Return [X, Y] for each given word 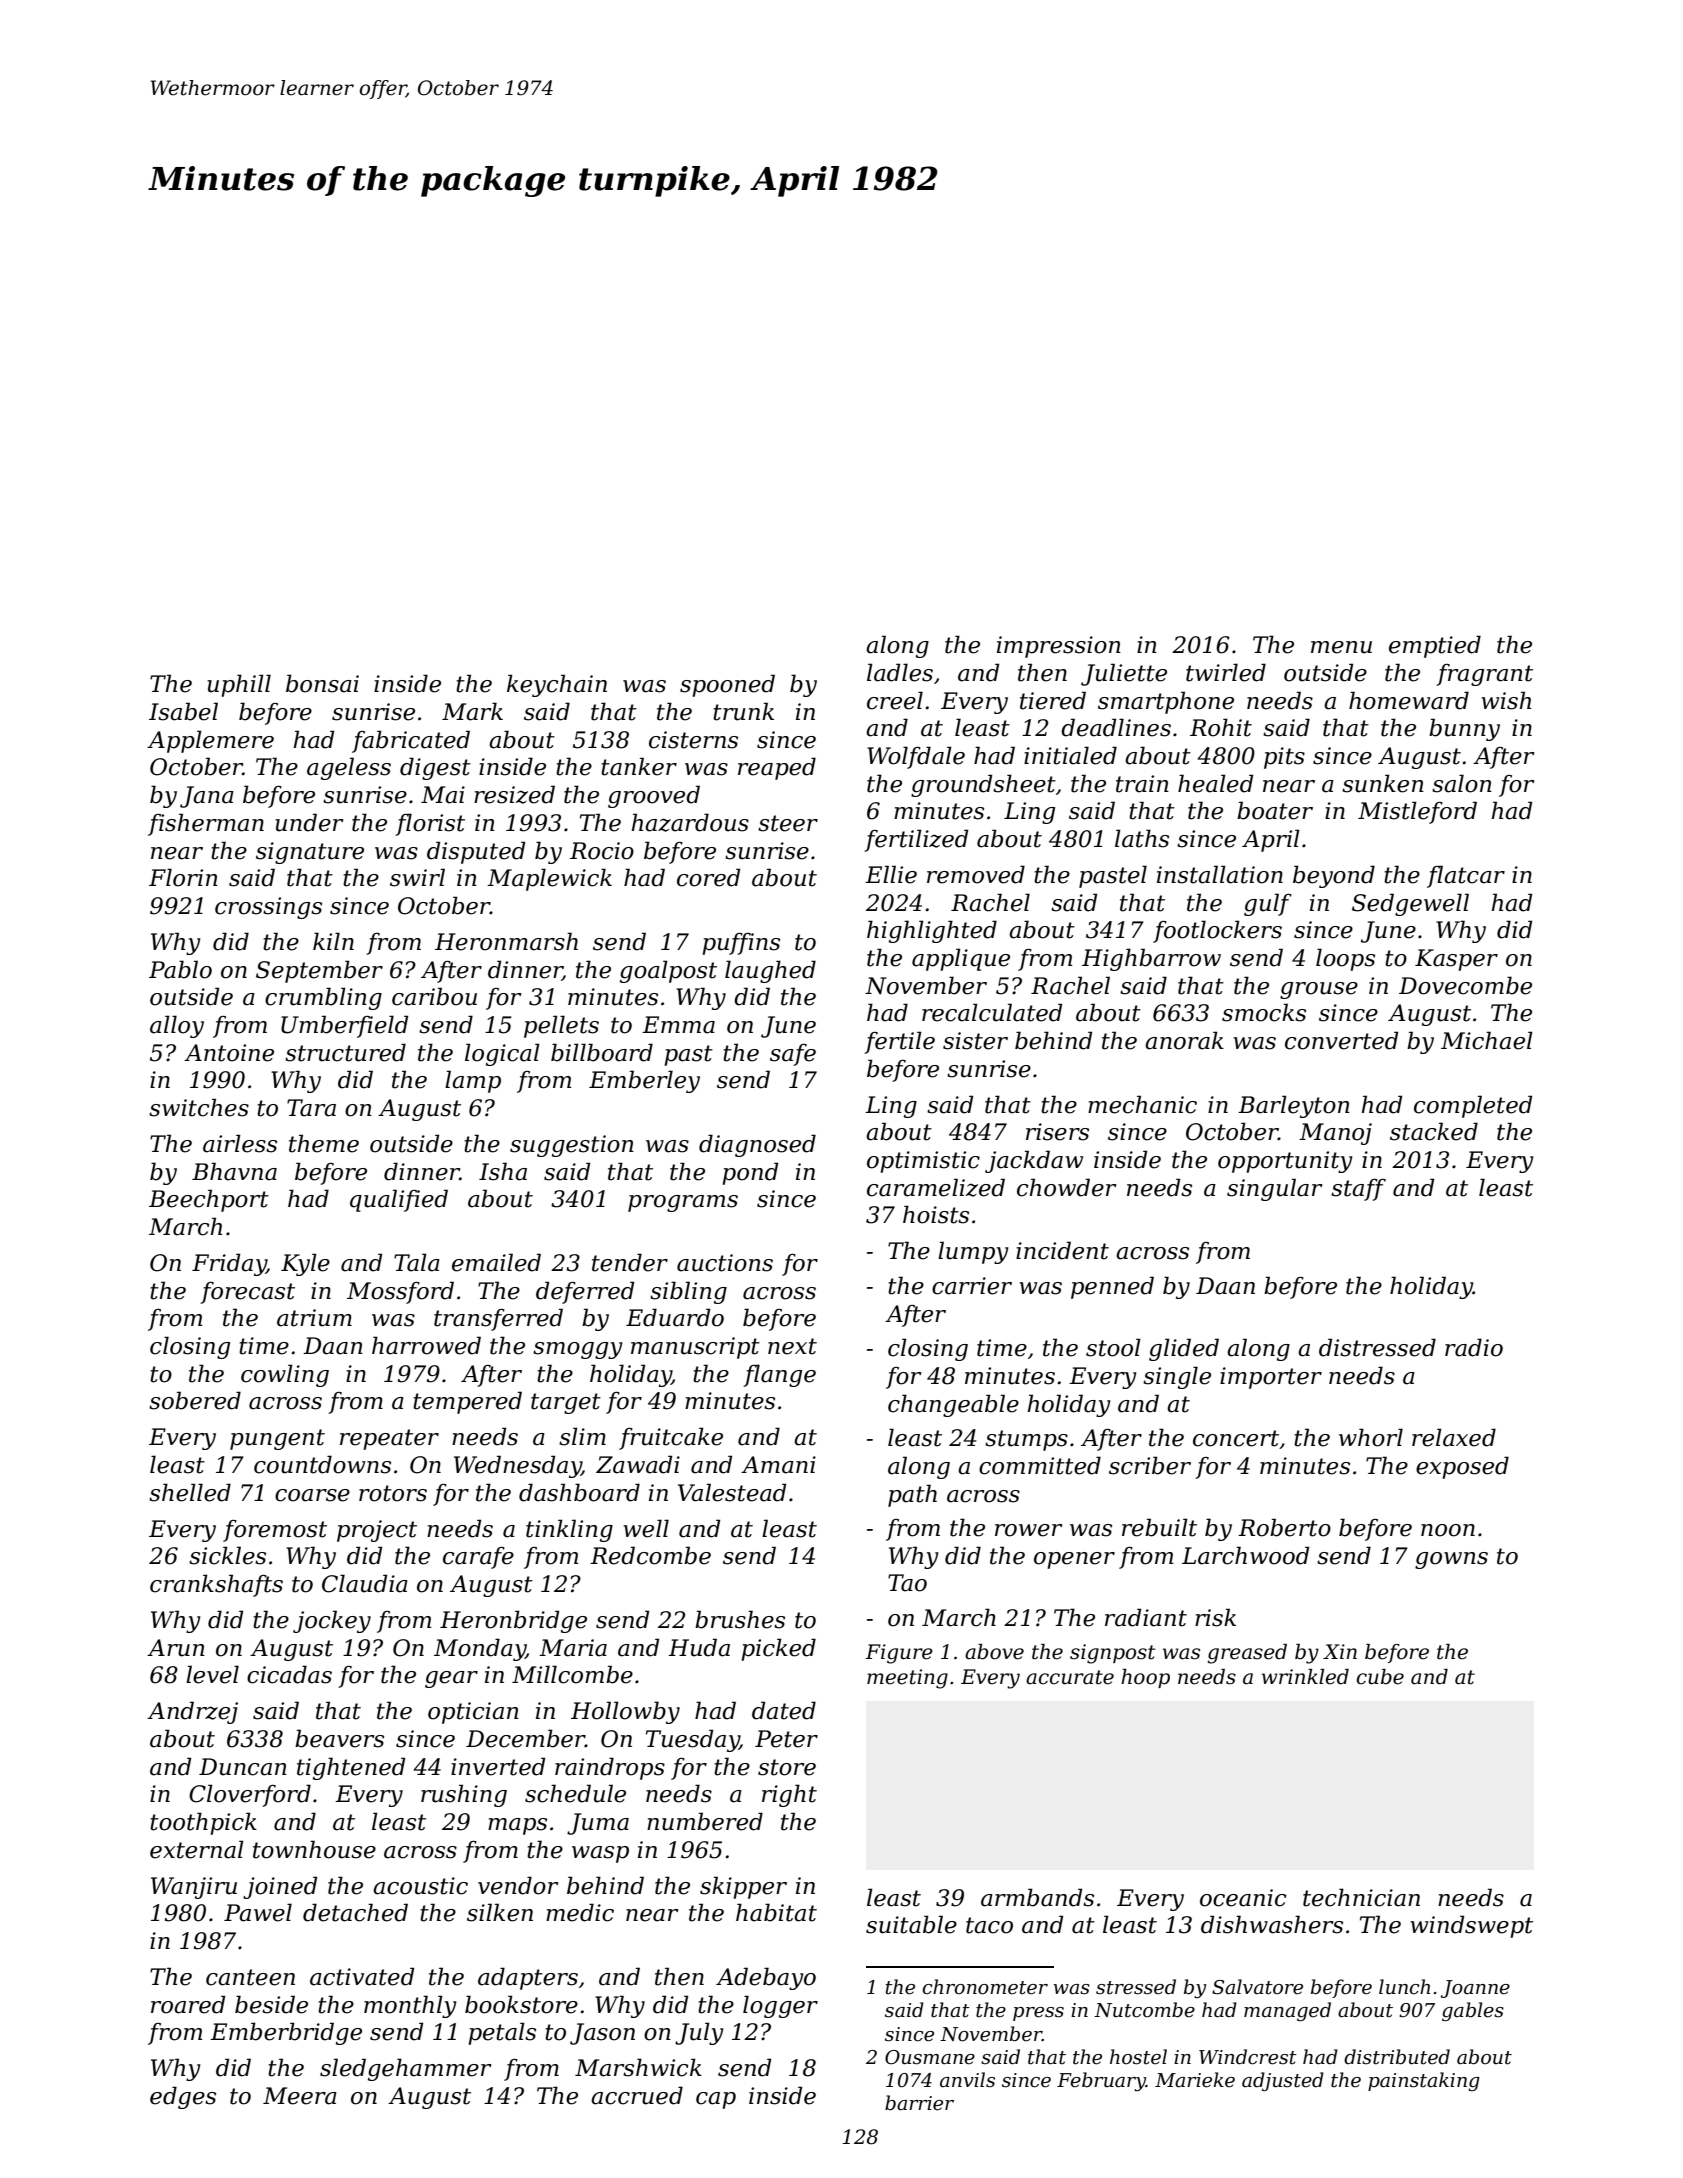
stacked [1434, 1131]
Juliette [1124, 674]
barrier [919, 2103]
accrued [637, 2095]
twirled [1226, 672]
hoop [1145, 1678]
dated [784, 1710]
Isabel [183, 711]
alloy [177, 1026]
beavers [339, 1738]
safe [793, 1055]
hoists [936, 1214]
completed [1473, 1106]
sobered [195, 1400]
